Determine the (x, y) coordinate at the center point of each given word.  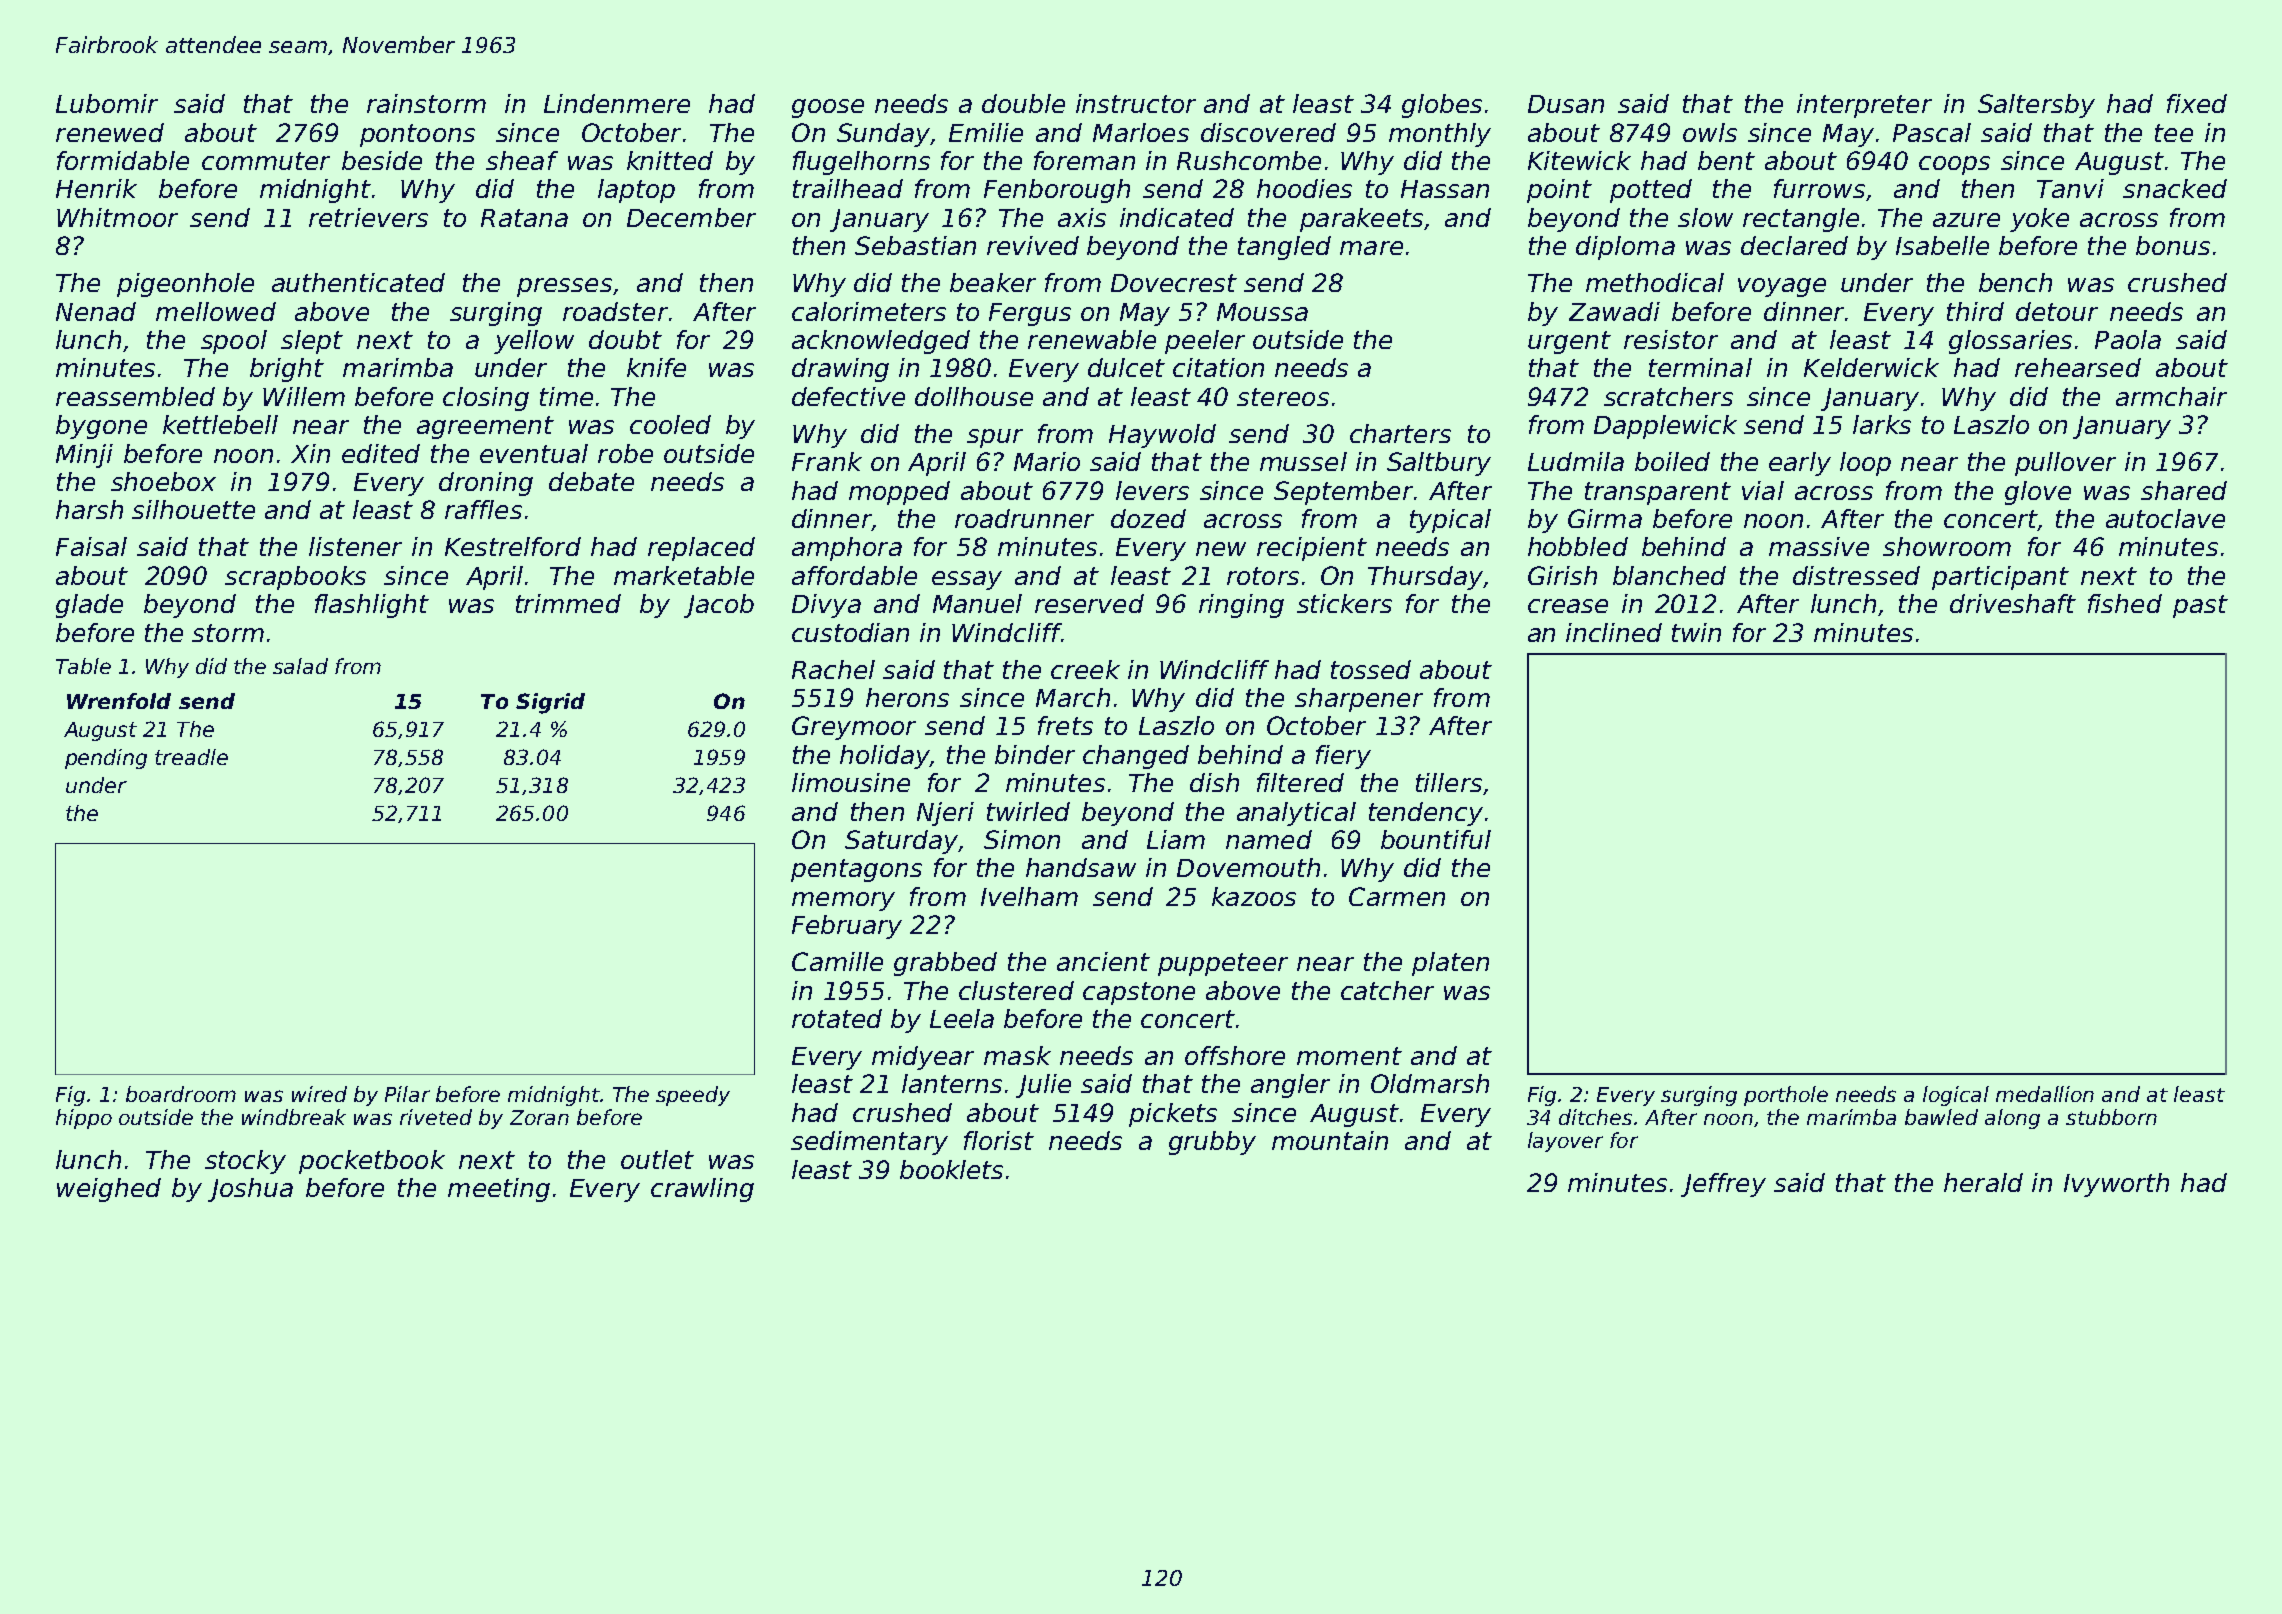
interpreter (1864, 106)
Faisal (91, 546)
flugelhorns (861, 163)
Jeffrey (1723, 1185)
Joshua (250, 1190)
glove (2038, 493)
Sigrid (550, 703)
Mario (1047, 461)
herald (1983, 1182)
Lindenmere (617, 103)
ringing (1241, 606)
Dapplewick (1665, 427)
